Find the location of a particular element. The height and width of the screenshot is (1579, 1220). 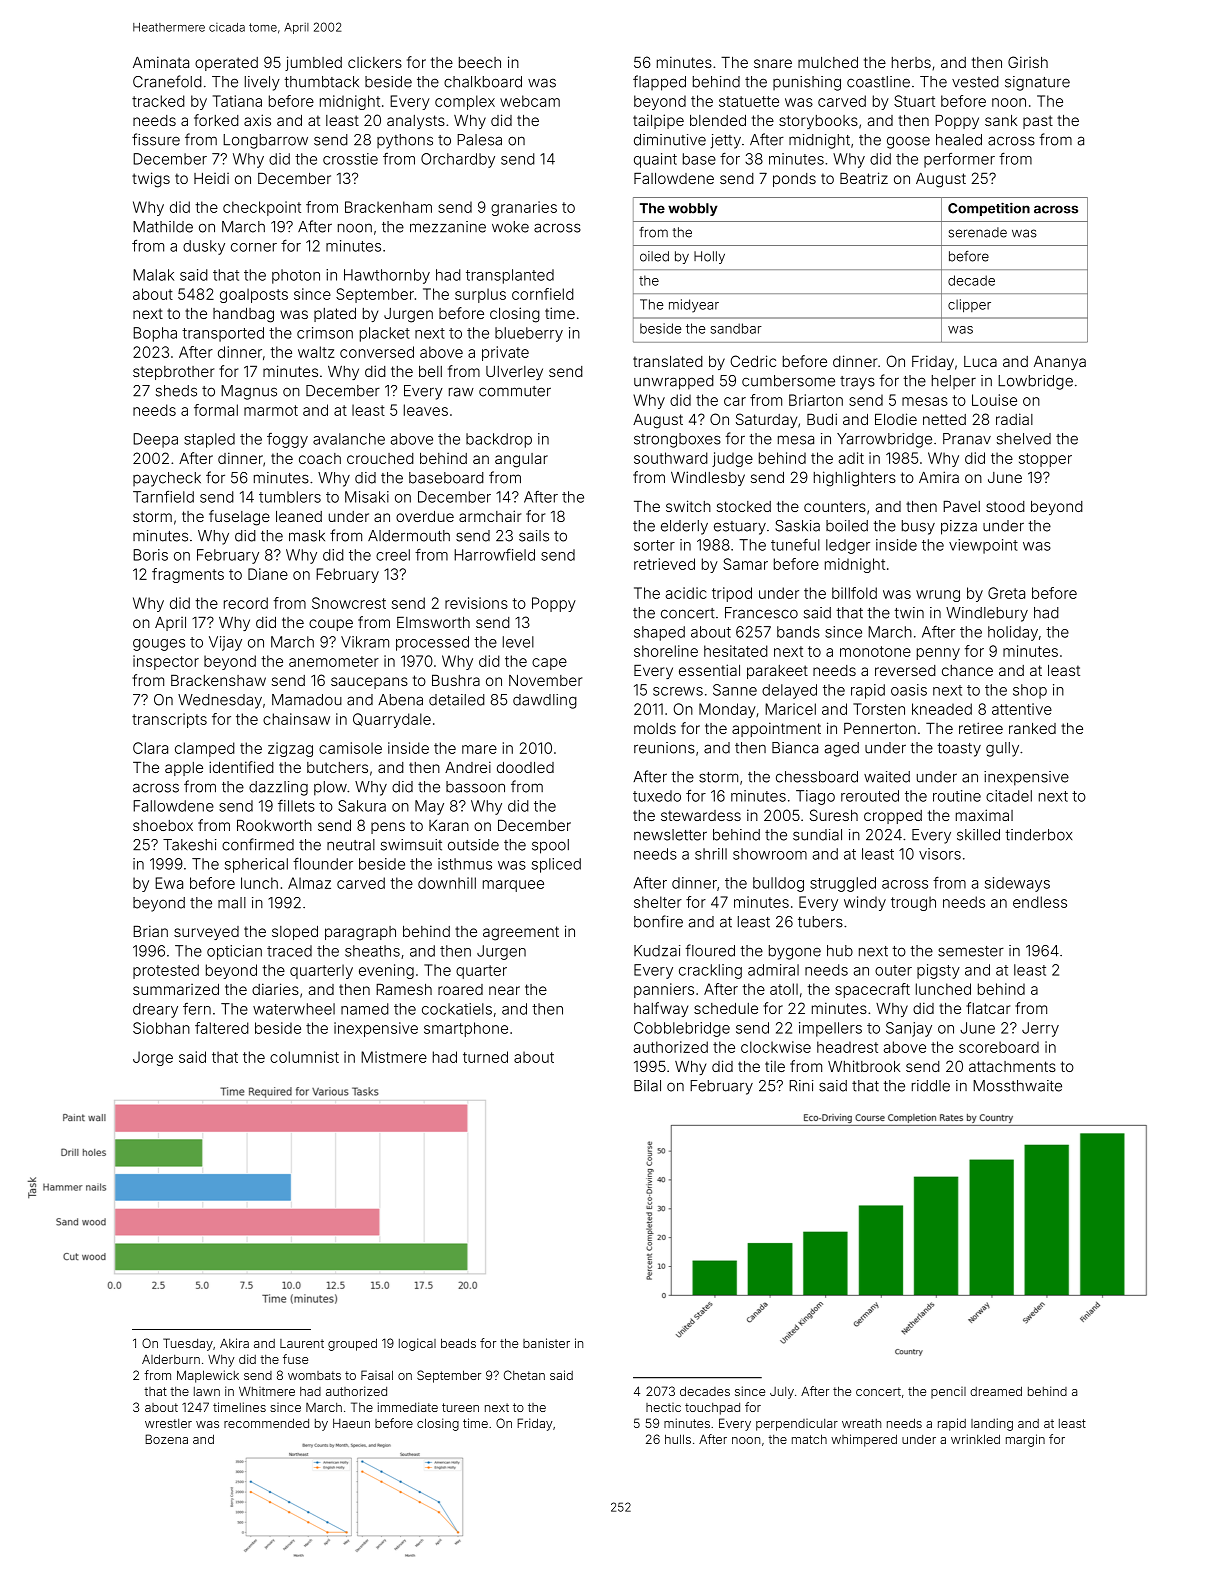

semester is located at coordinates (971, 951).
